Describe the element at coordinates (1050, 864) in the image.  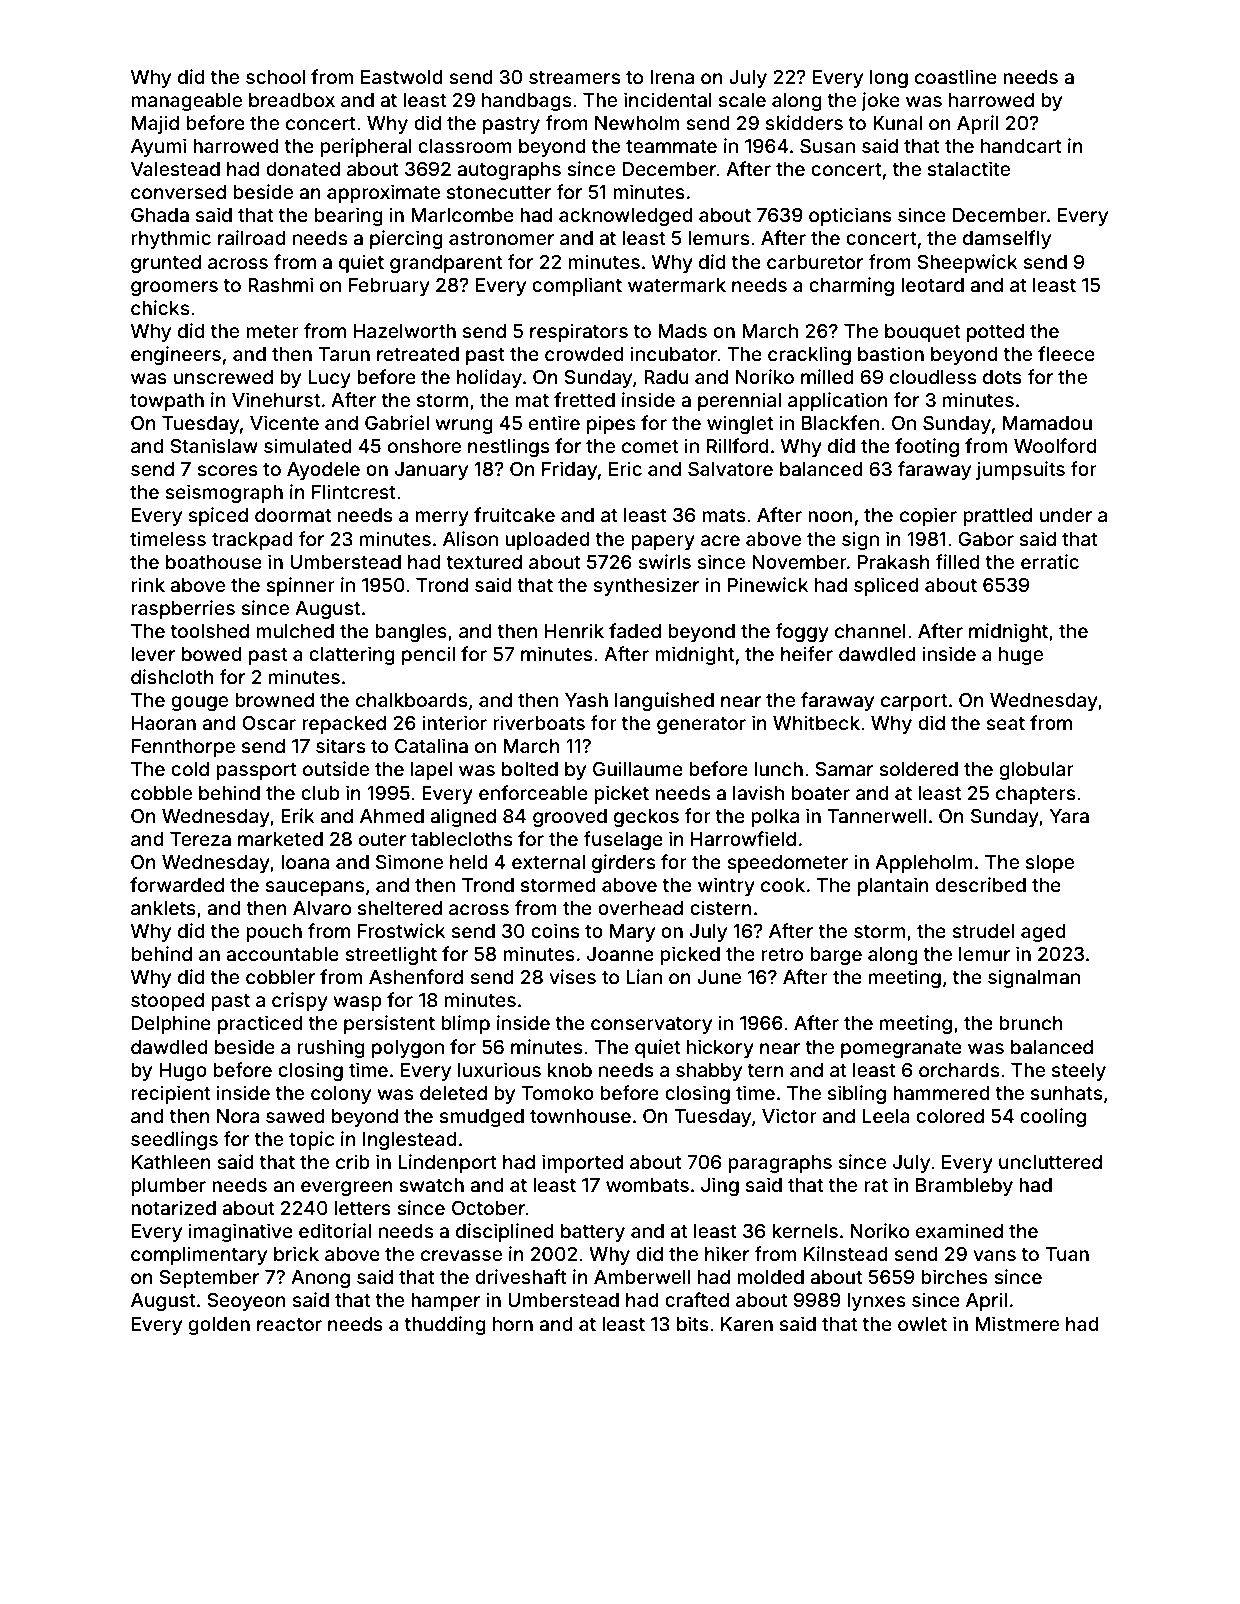
I see `slope` at that location.
